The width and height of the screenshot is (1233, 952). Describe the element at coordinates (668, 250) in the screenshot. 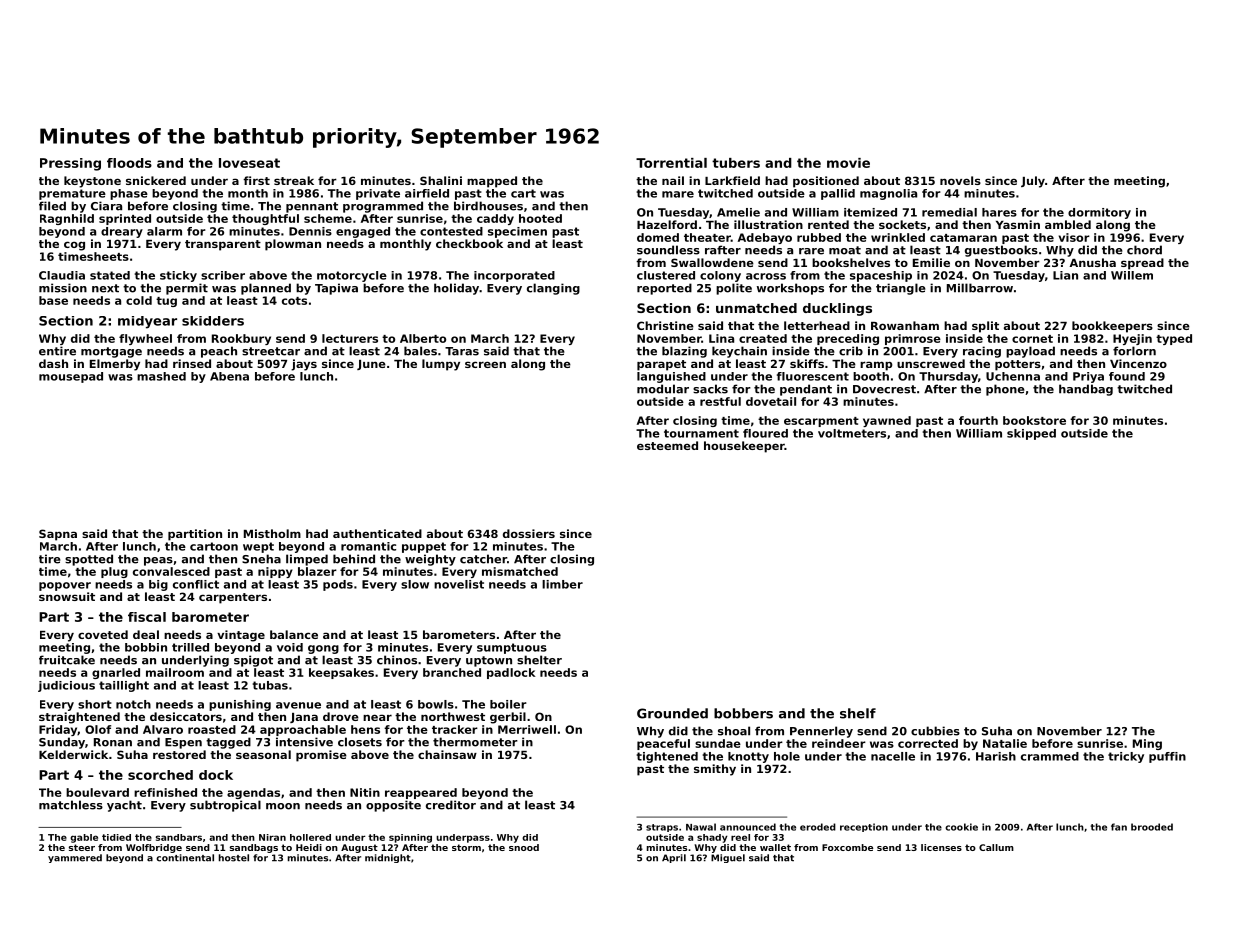

I see `soundless` at that location.
